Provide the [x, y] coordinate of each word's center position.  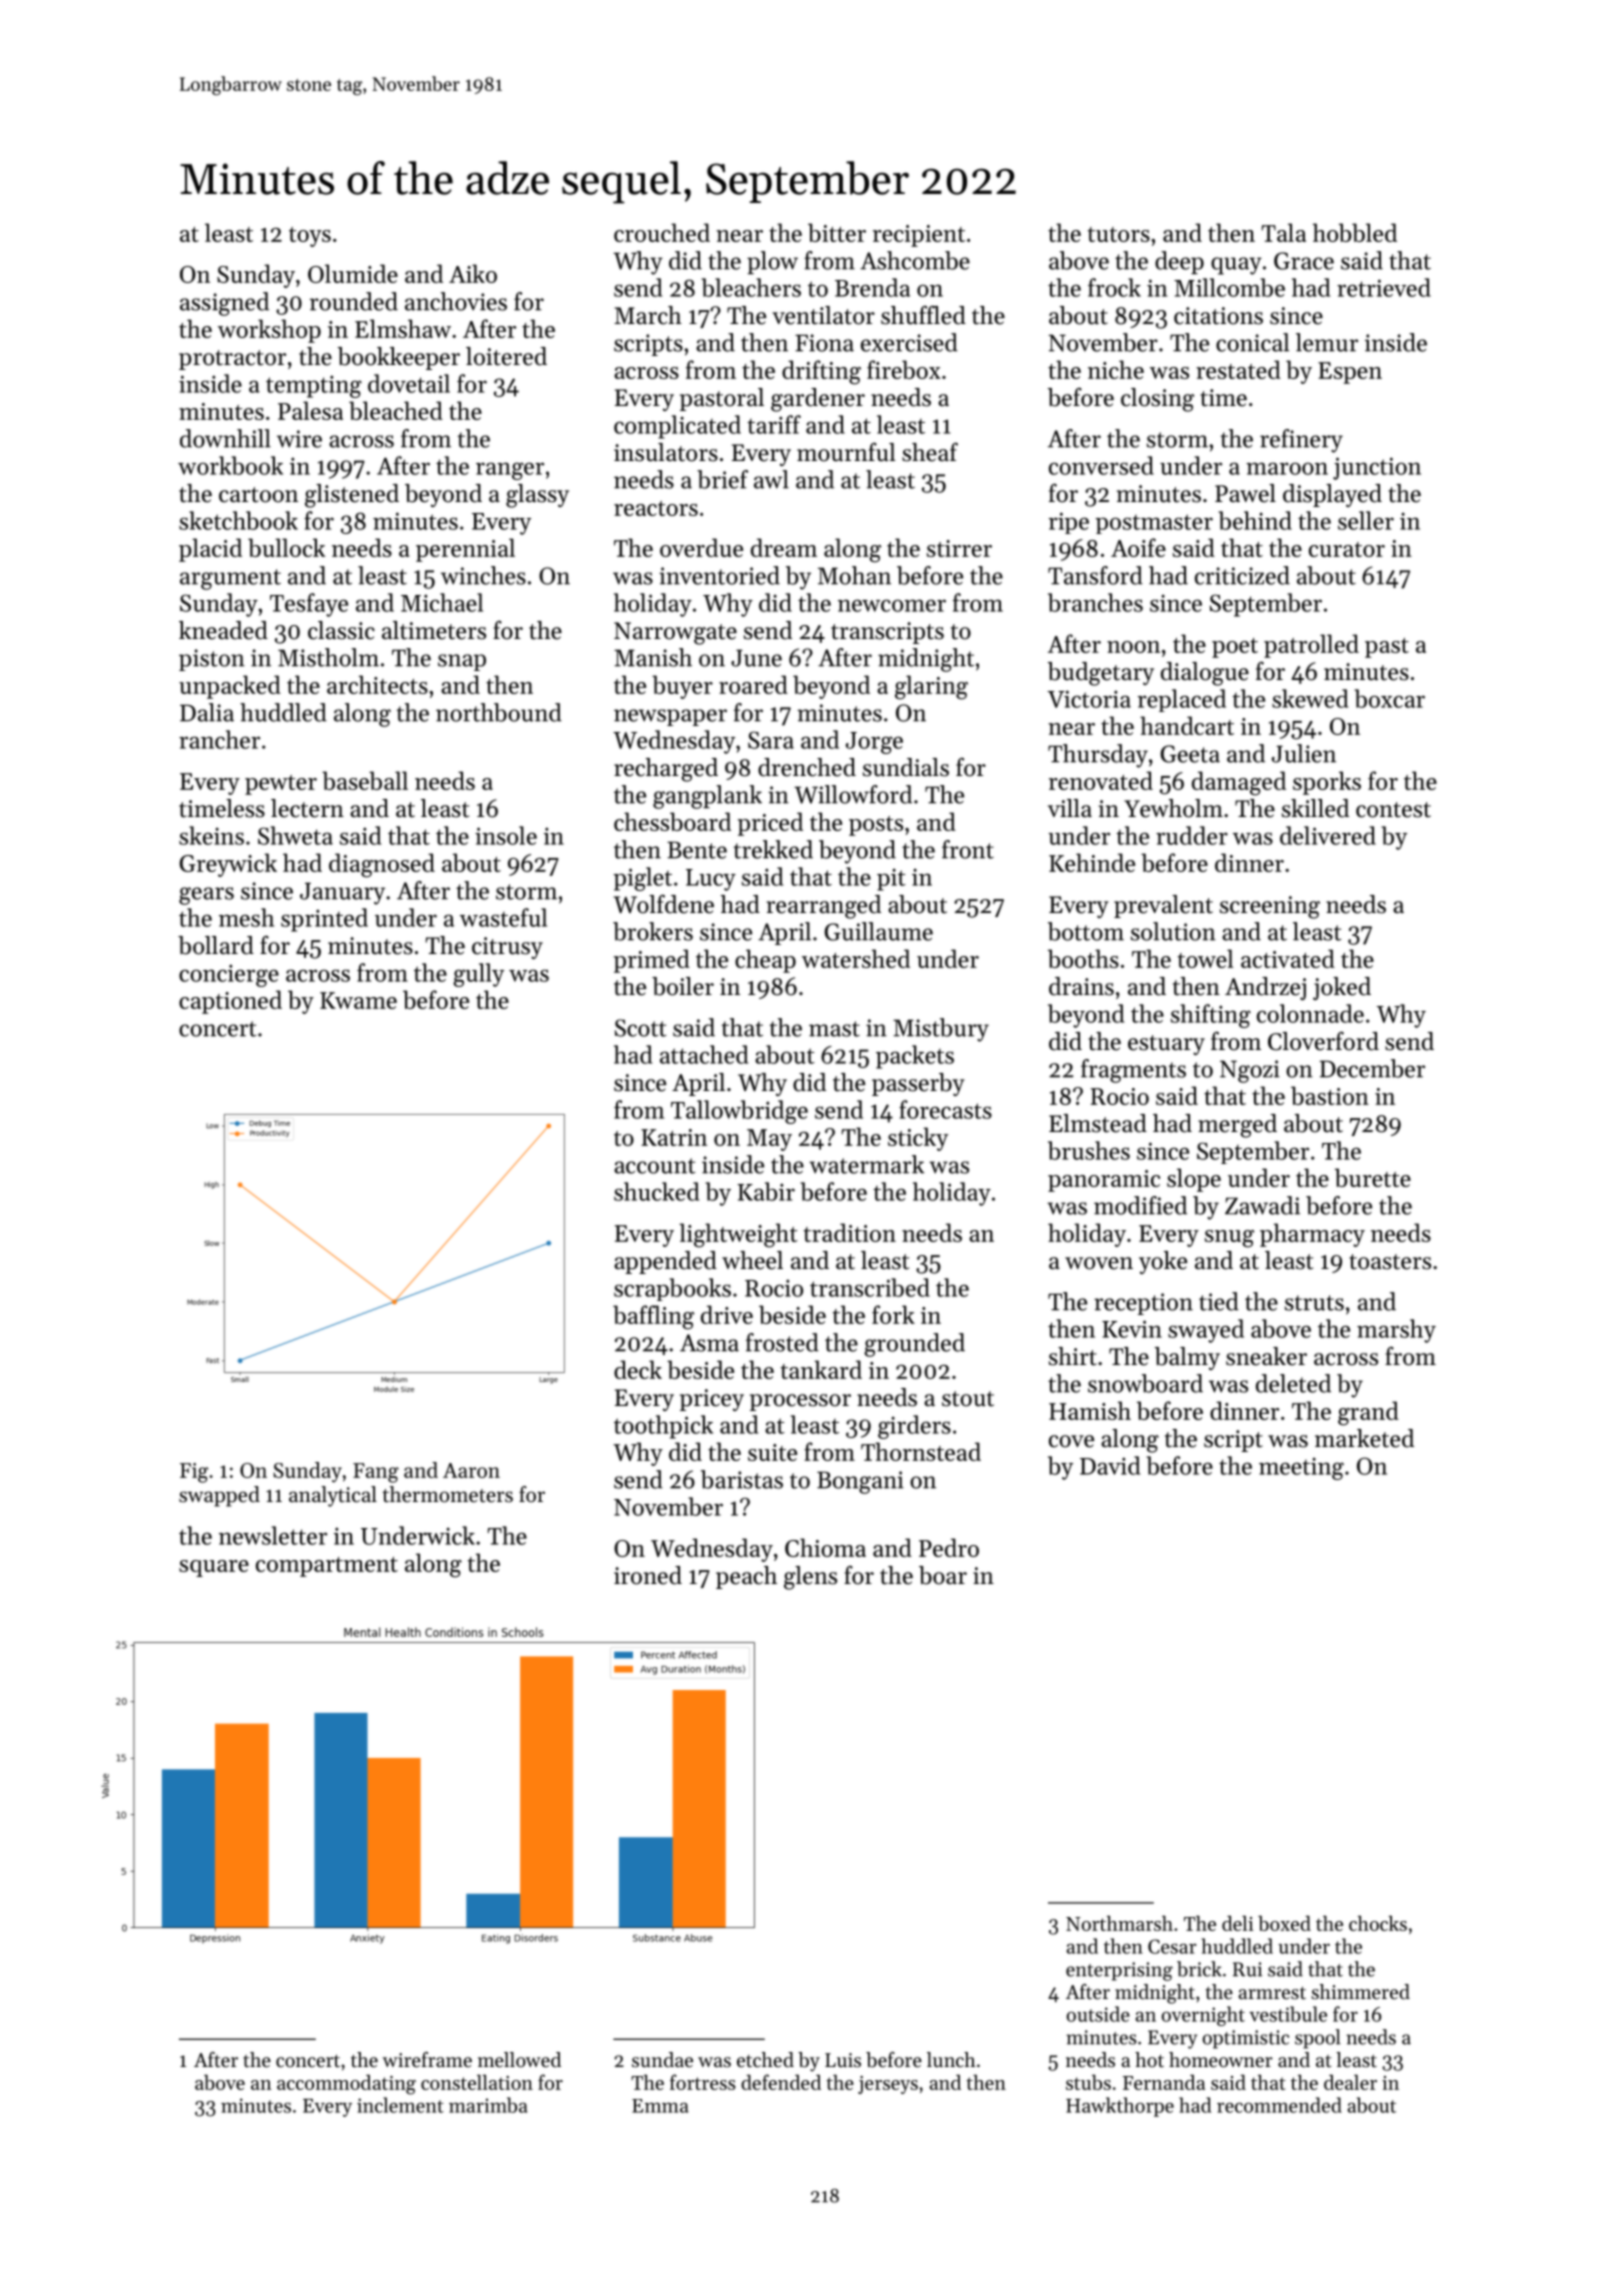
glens [810, 1578]
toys [310, 237]
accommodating [346, 2085]
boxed [1284, 1923]
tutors [1119, 234]
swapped [219, 1496]
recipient [919, 236]
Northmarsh [1119, 1923]
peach [746, 1577]
